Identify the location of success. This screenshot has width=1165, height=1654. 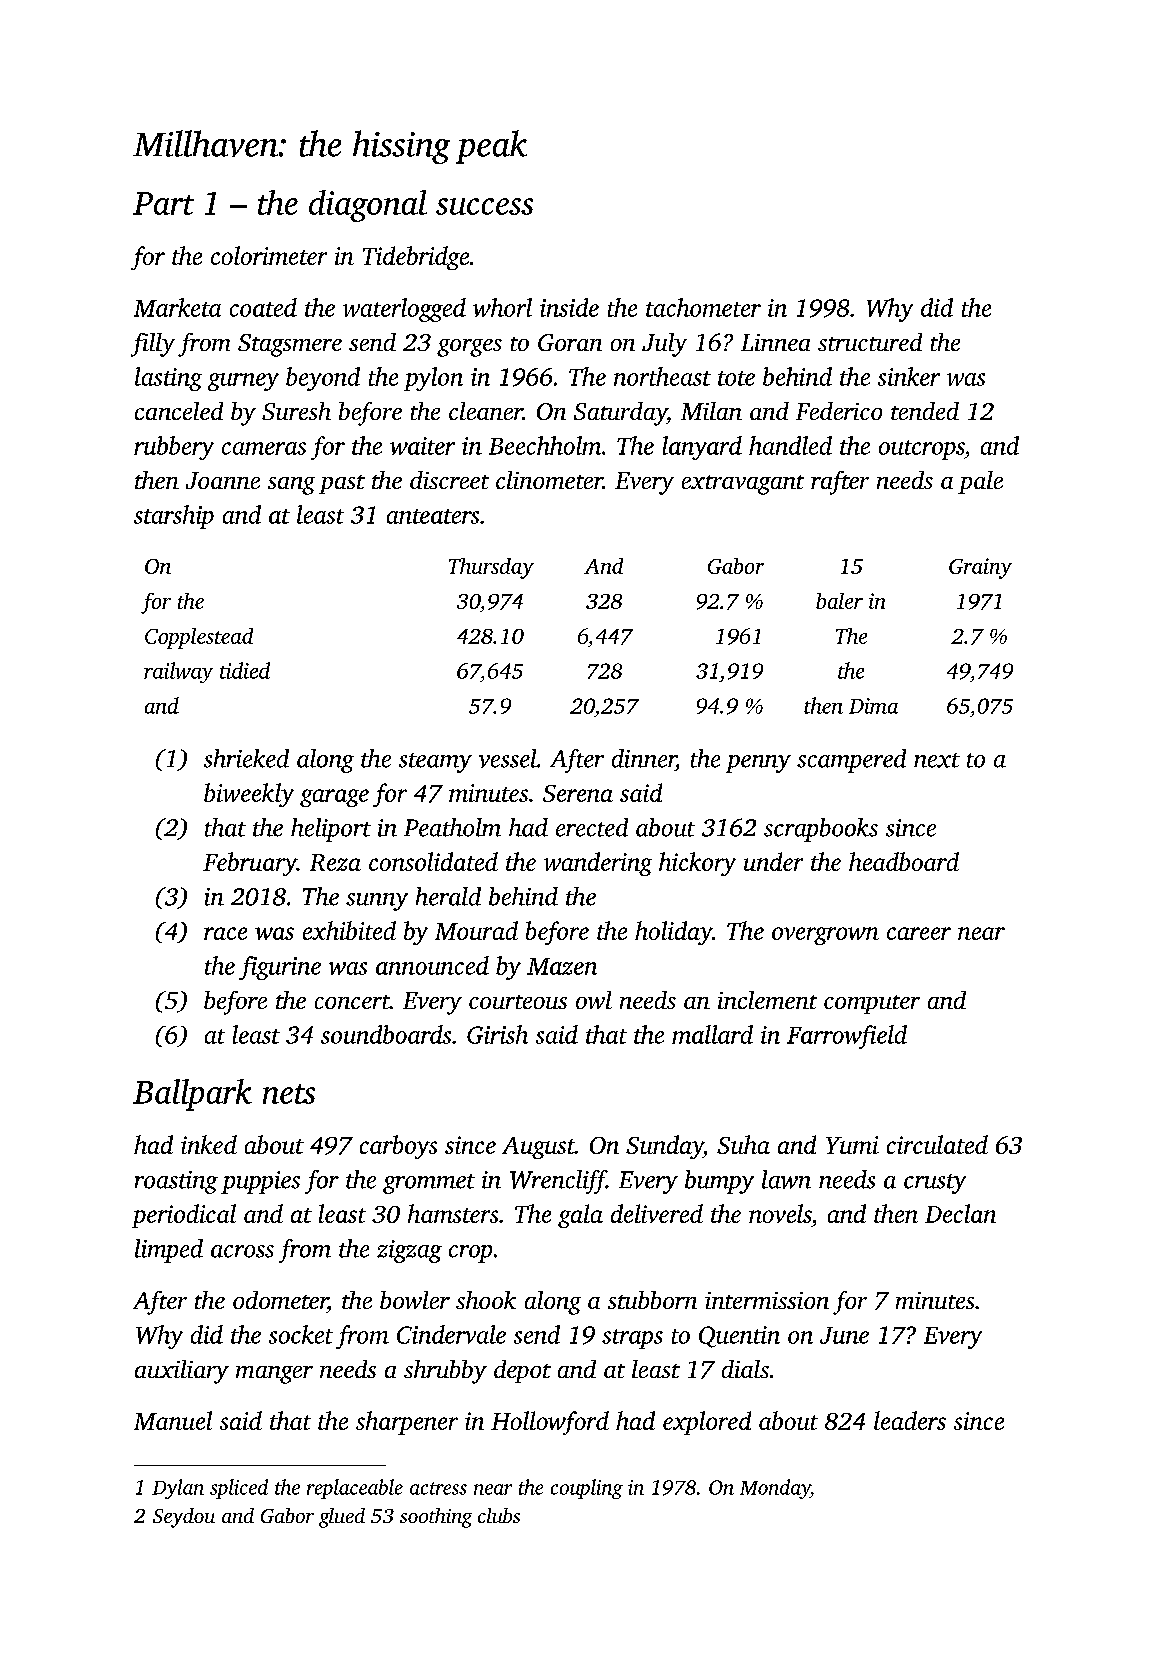
(484, 206).
